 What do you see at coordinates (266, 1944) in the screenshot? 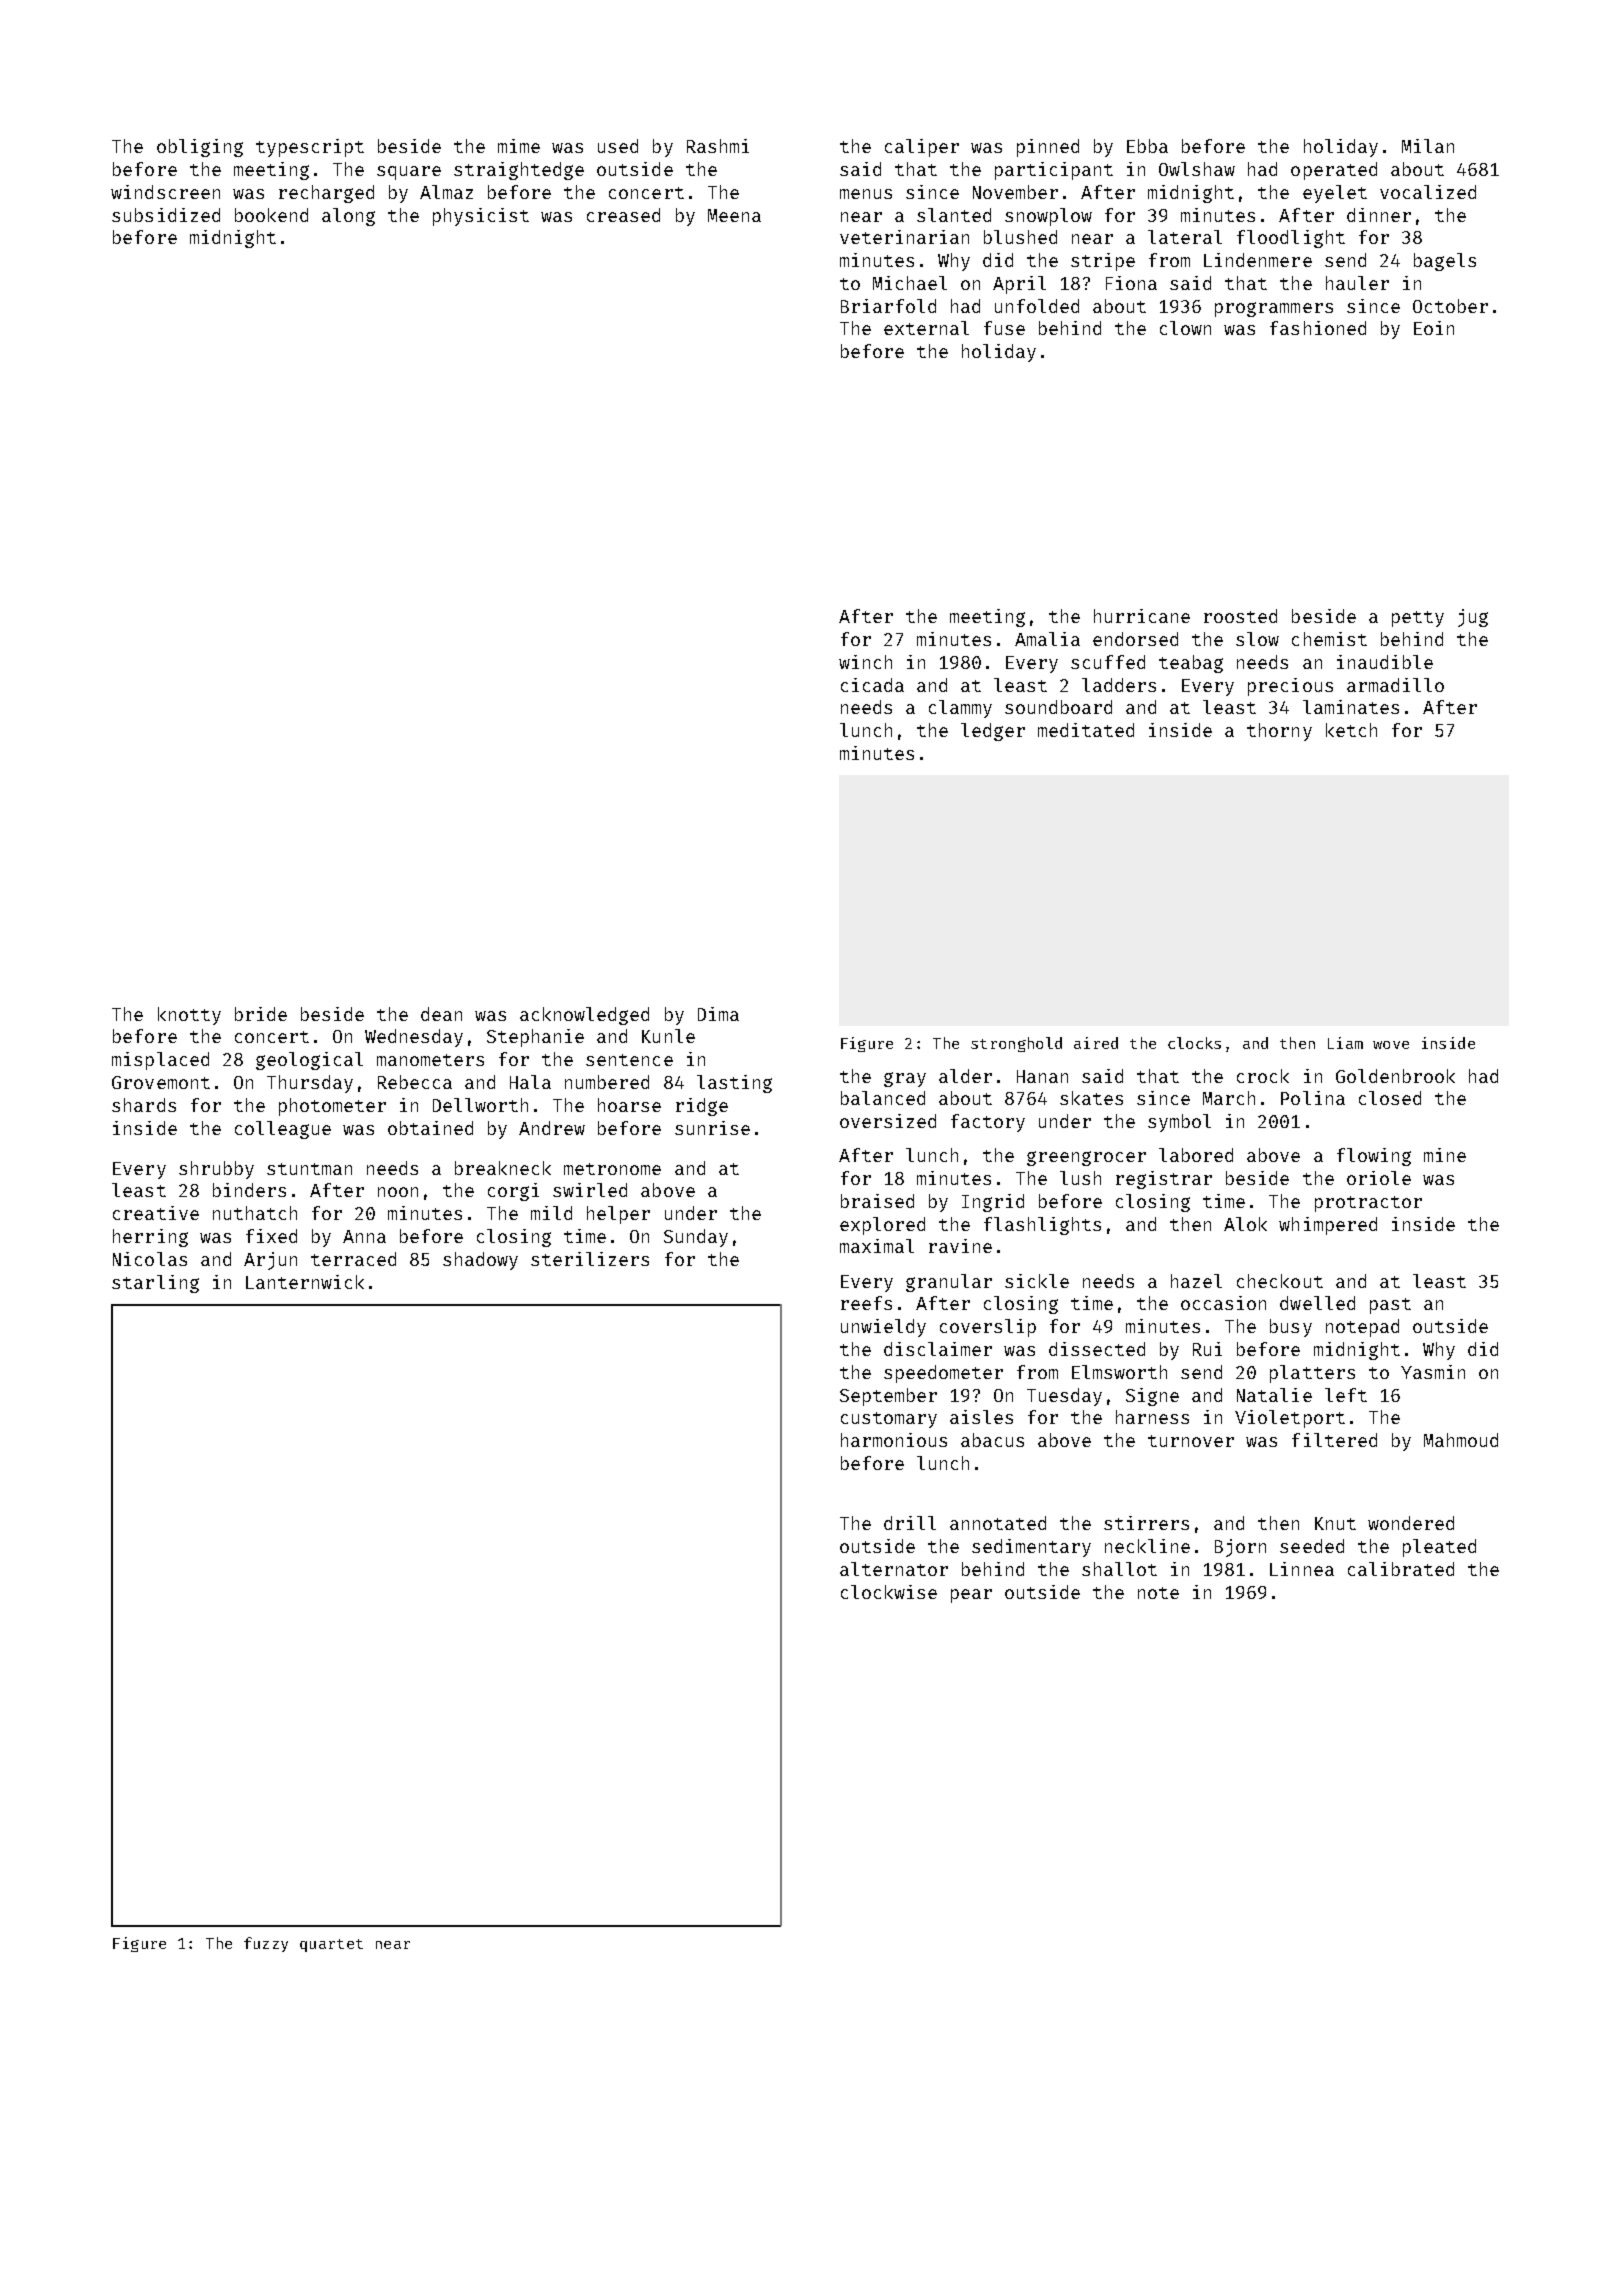
I see `fuzzy` at bounding box center [266, 1944].
